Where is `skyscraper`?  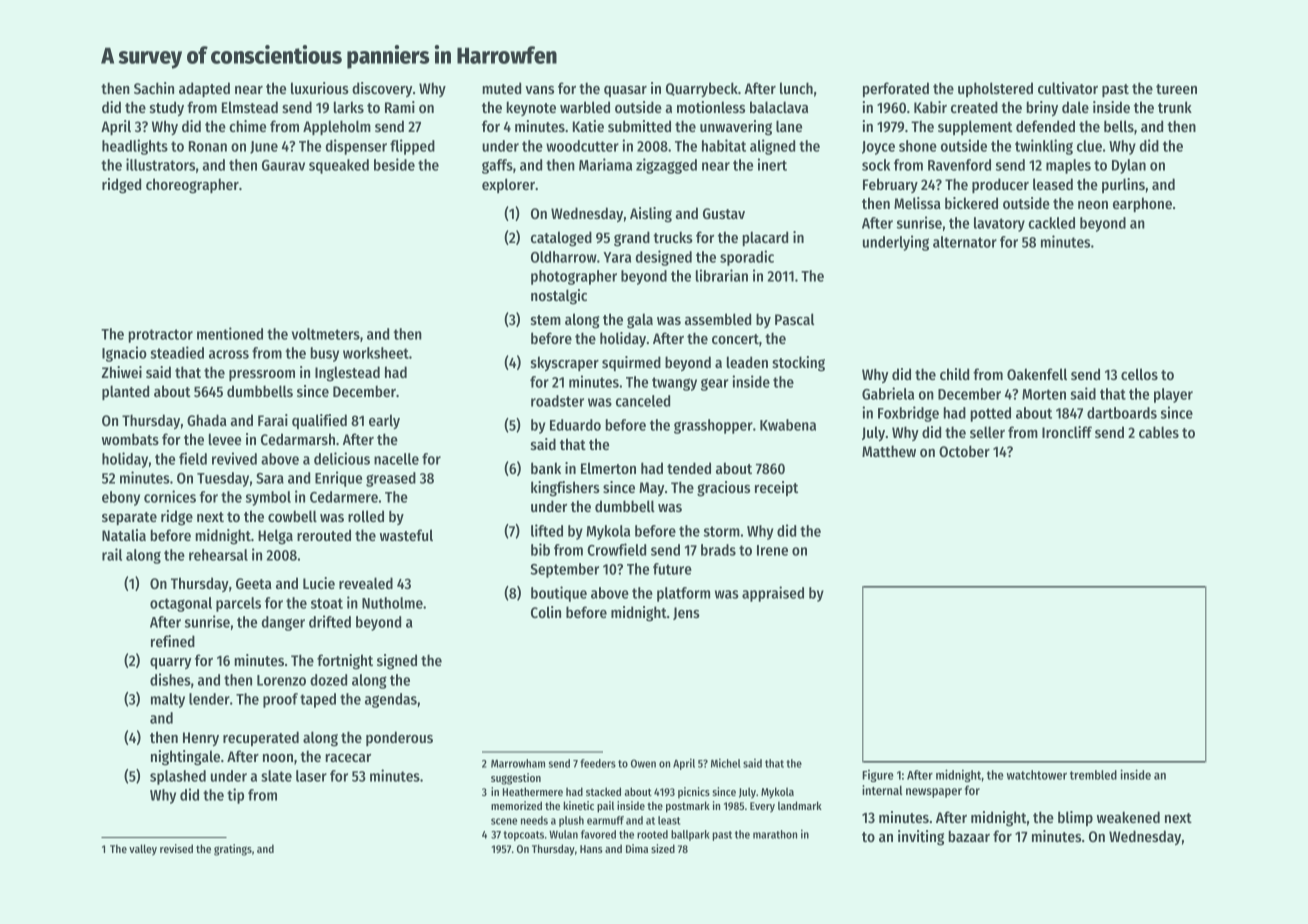 skyscraper is located at coordinates (565, 363).
